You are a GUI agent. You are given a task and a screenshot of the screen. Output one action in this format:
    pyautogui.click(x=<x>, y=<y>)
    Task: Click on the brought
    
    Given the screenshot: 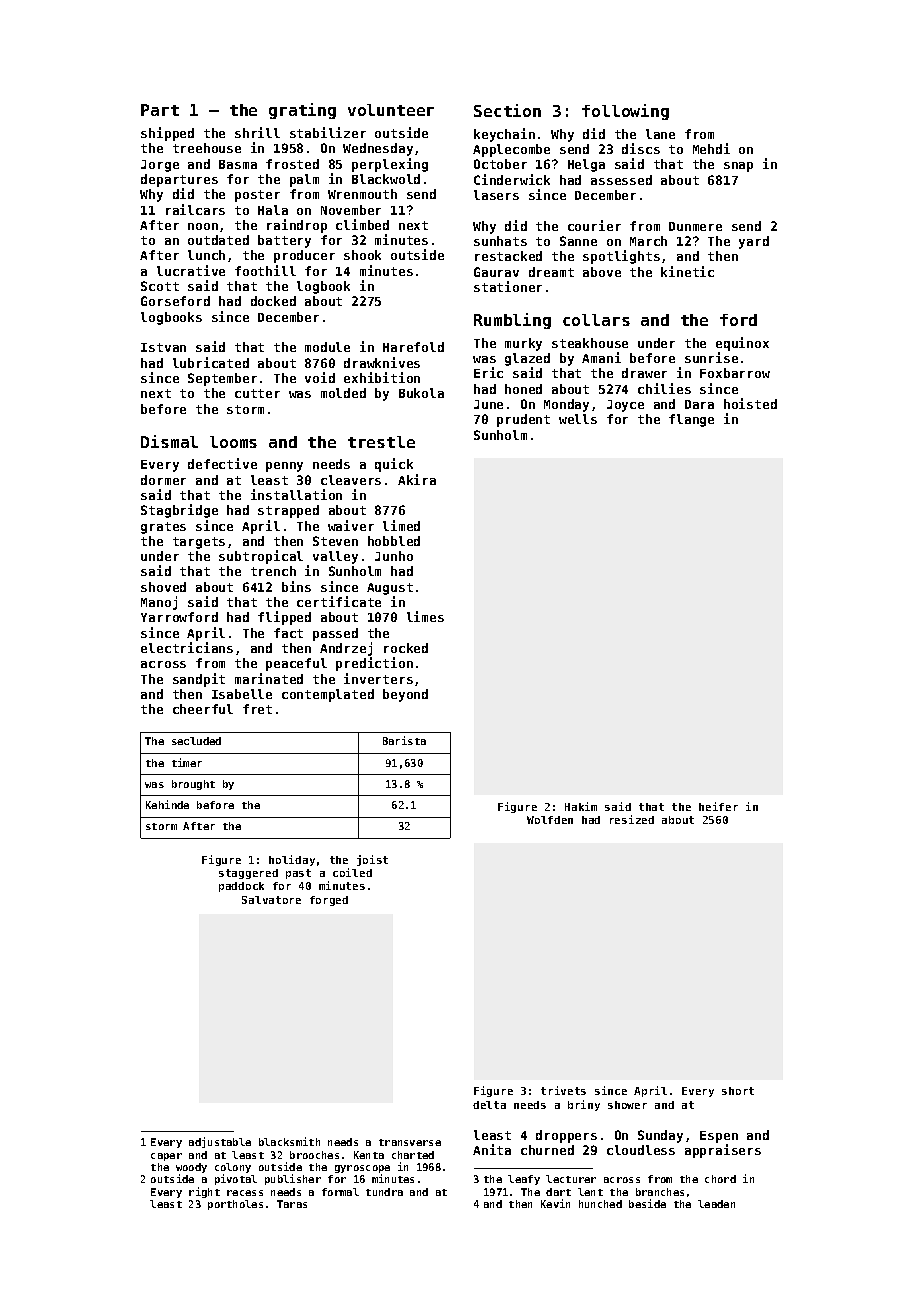 What is the action you would take?
    pyautogui.click(x=193, y=785)
